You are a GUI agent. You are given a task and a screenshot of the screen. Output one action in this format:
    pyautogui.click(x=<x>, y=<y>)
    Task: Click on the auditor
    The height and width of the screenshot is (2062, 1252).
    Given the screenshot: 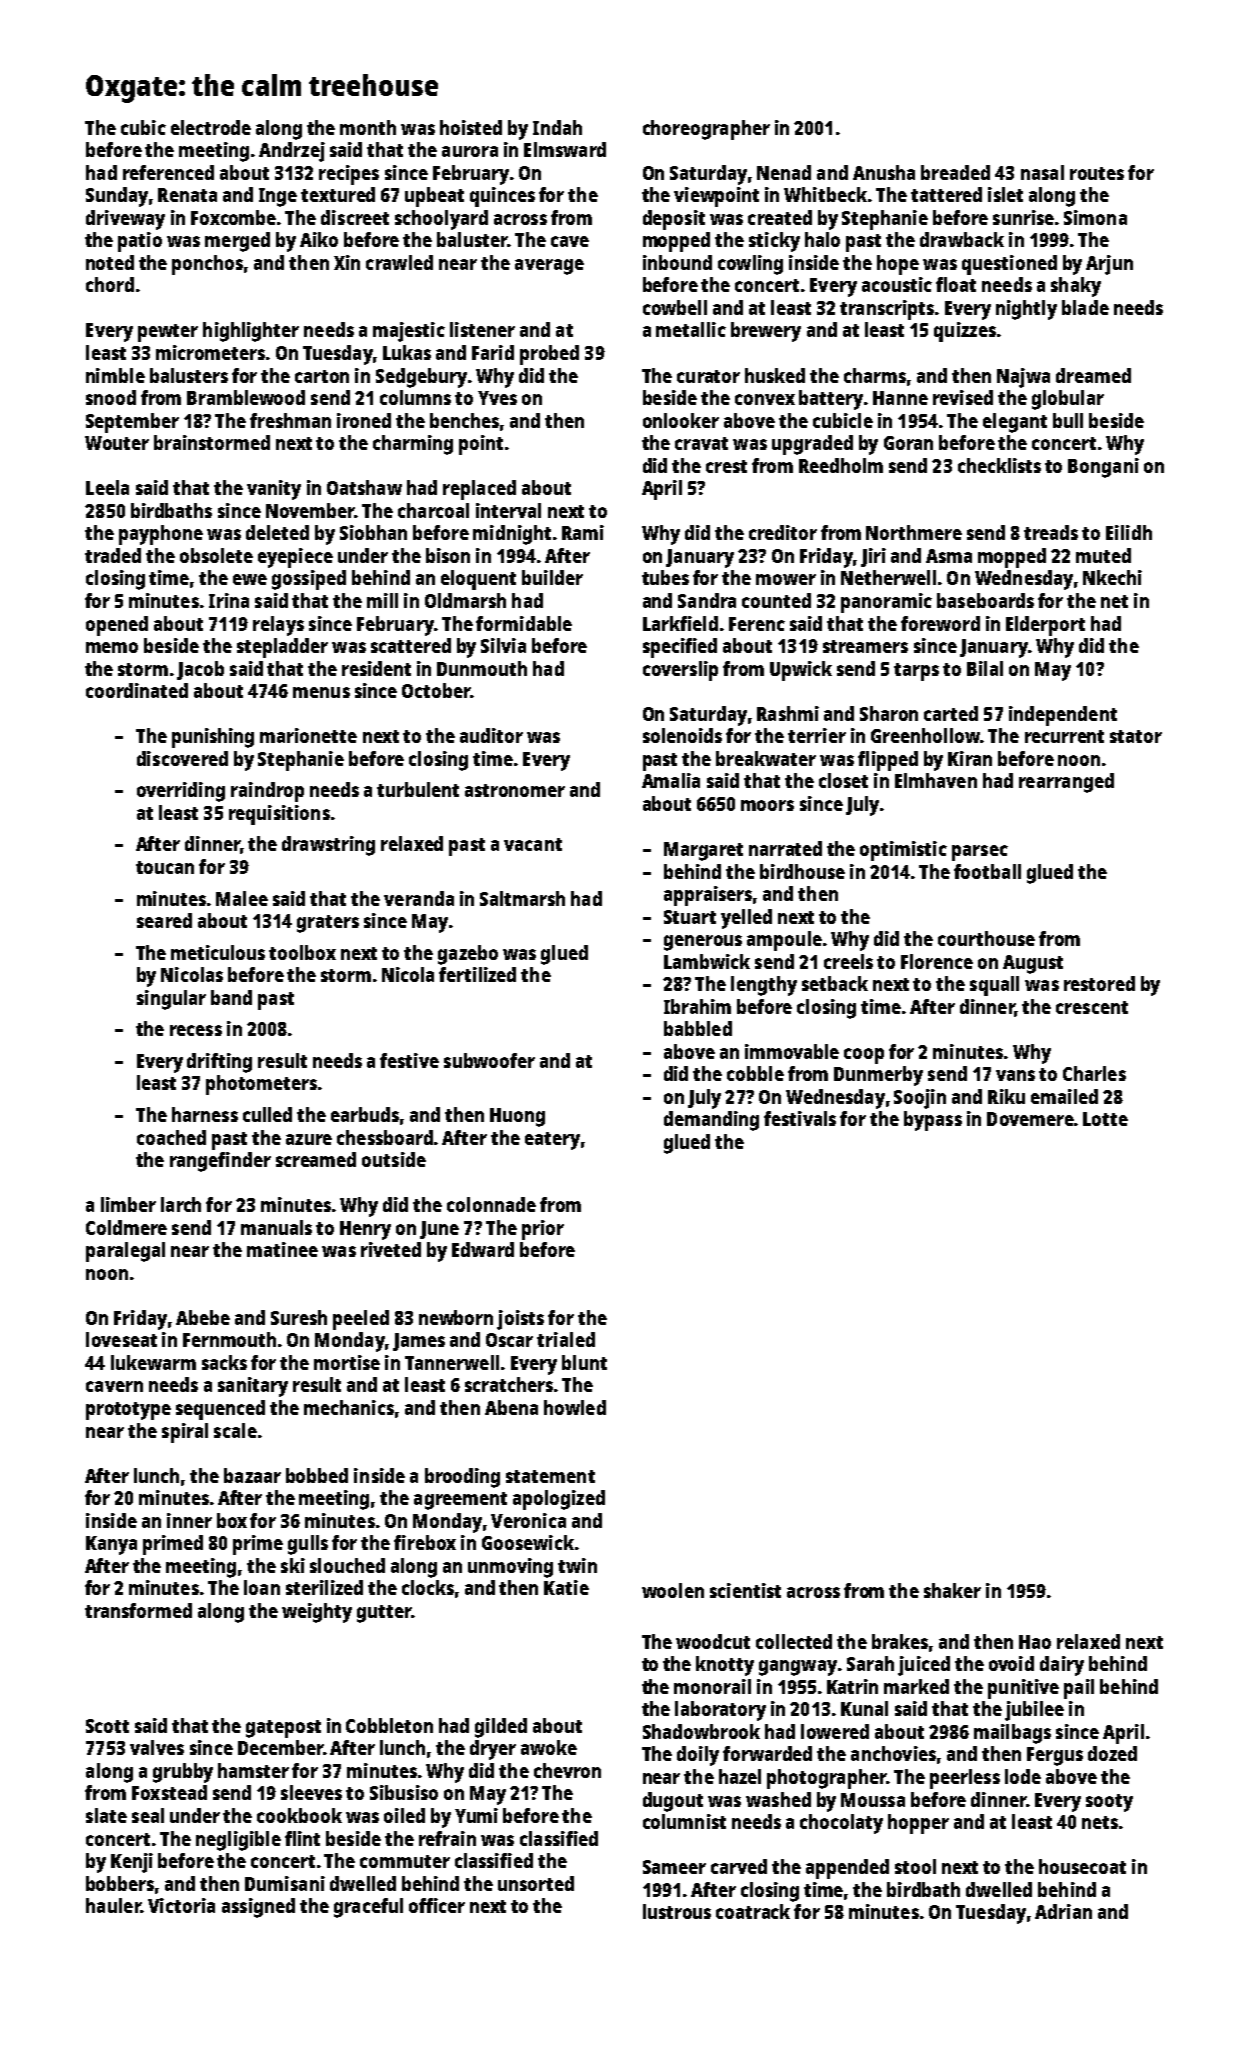 What is the action you would take?
    pyautogui.click(x=491, y=735)
